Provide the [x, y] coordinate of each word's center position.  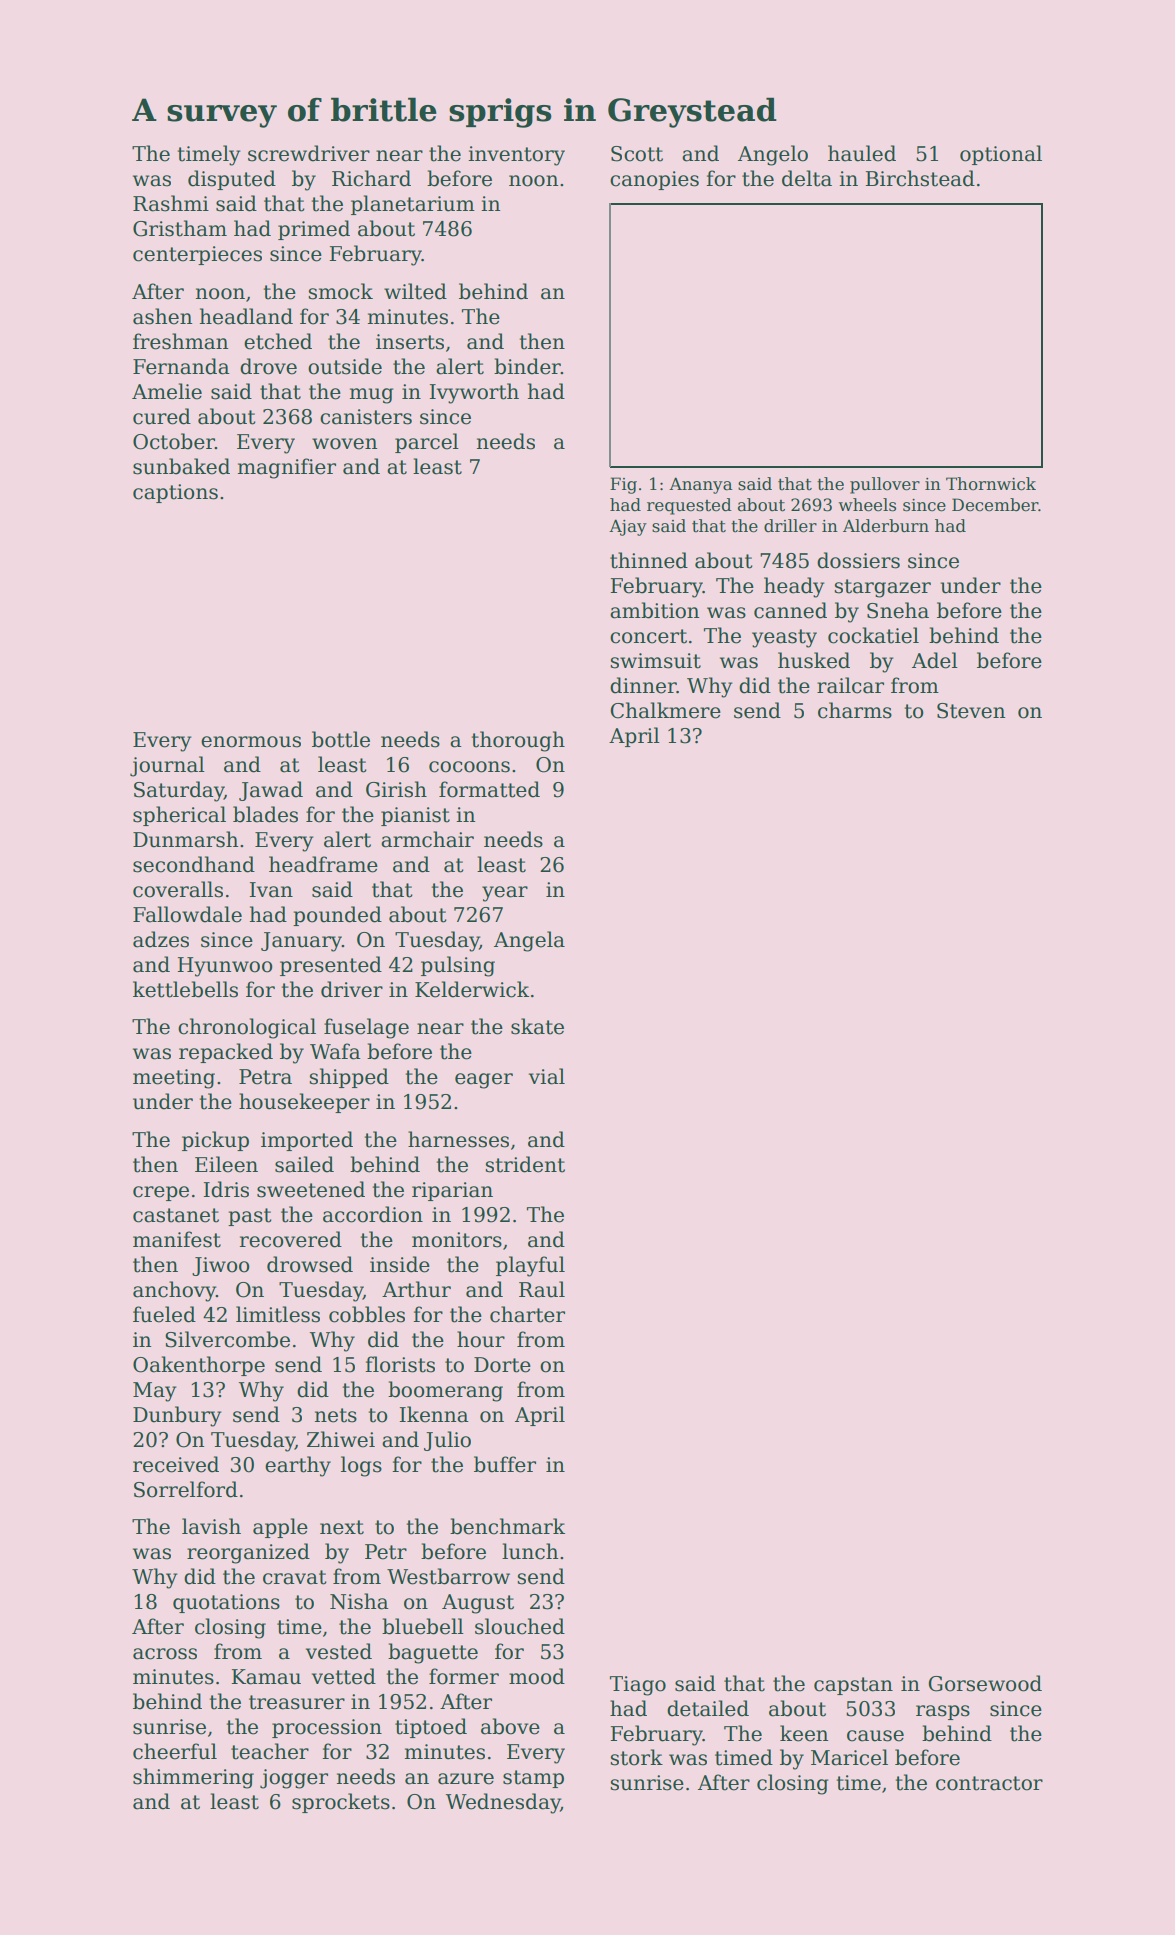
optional [1001, 155]
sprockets [341, 1803]
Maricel [849, 1757]
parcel [427, 443]
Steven [971, 711]
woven [344, 444]
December [995, 505]
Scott [637, 154]
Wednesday [503, 1803]
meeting [174, 1079]
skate [537, 1026]
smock [341, 291]
